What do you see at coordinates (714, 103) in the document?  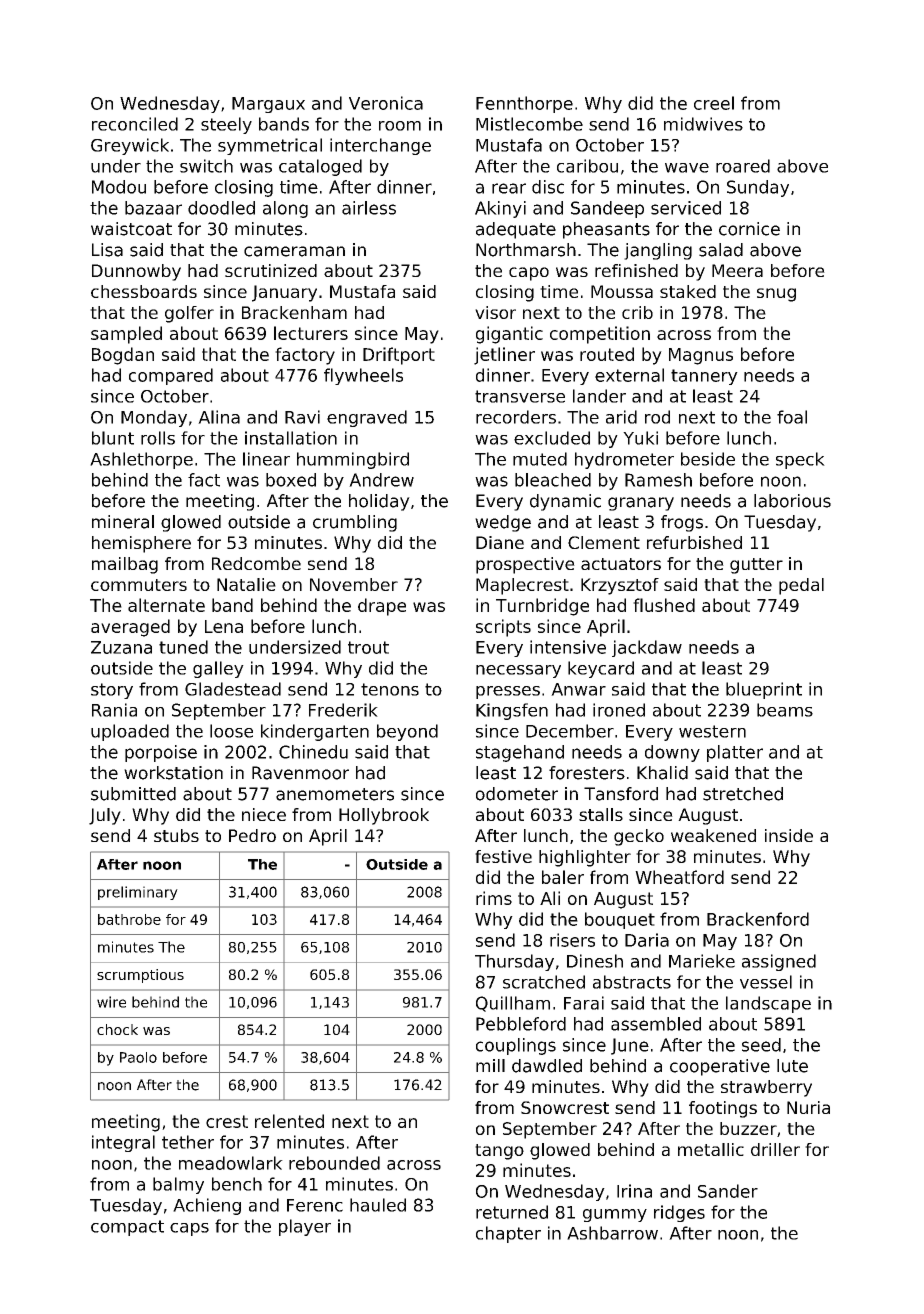 I see `creel` at bounding box center [714, 103].
